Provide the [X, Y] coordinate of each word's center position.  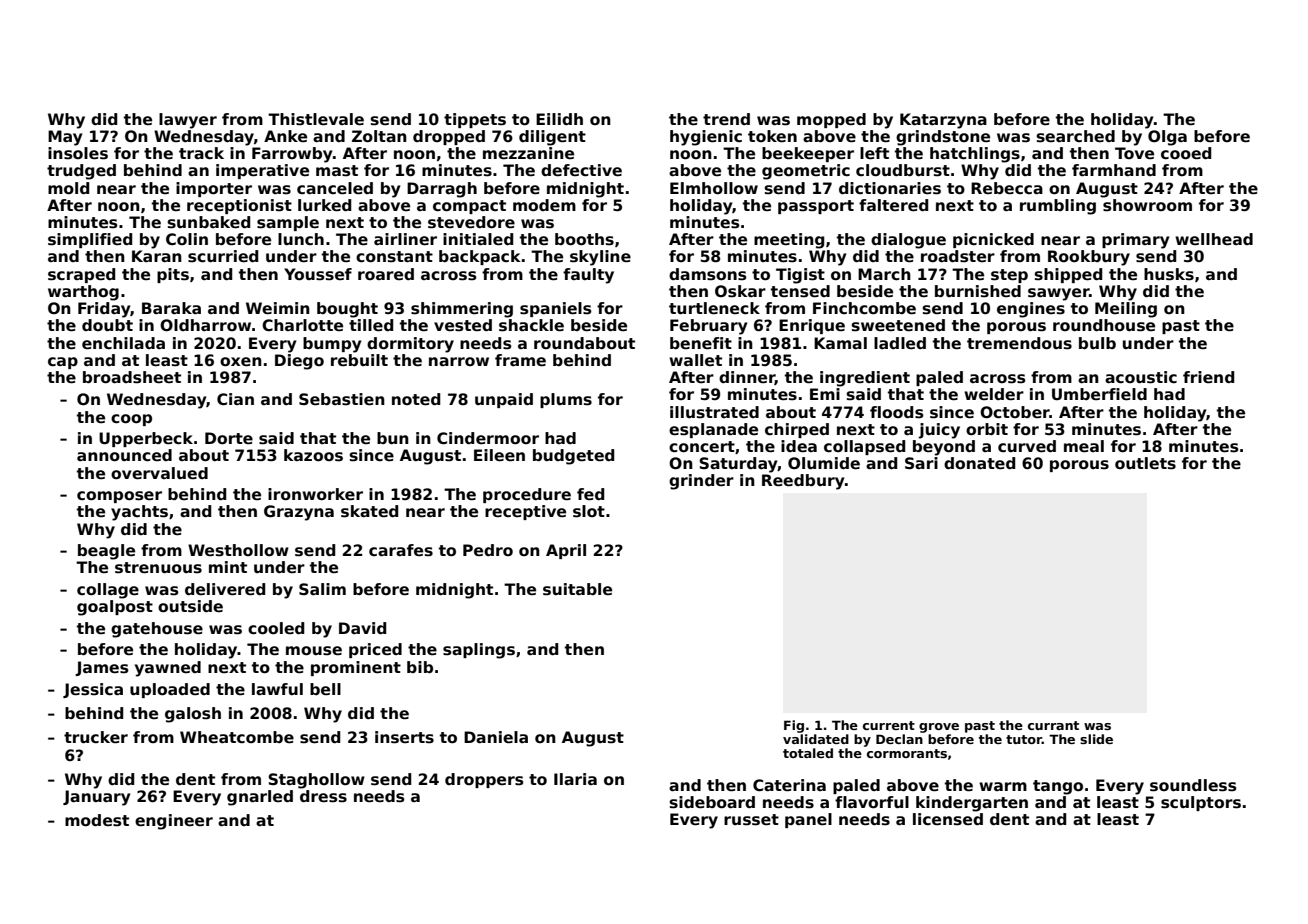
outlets [1145, 463]
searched [1075, 136]
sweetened [898, 325]
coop [131, 420]
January [96, 798]
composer [119, 497]
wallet [695, 360]
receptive [525, 512]
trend [726, 119]
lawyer [188, 121]
